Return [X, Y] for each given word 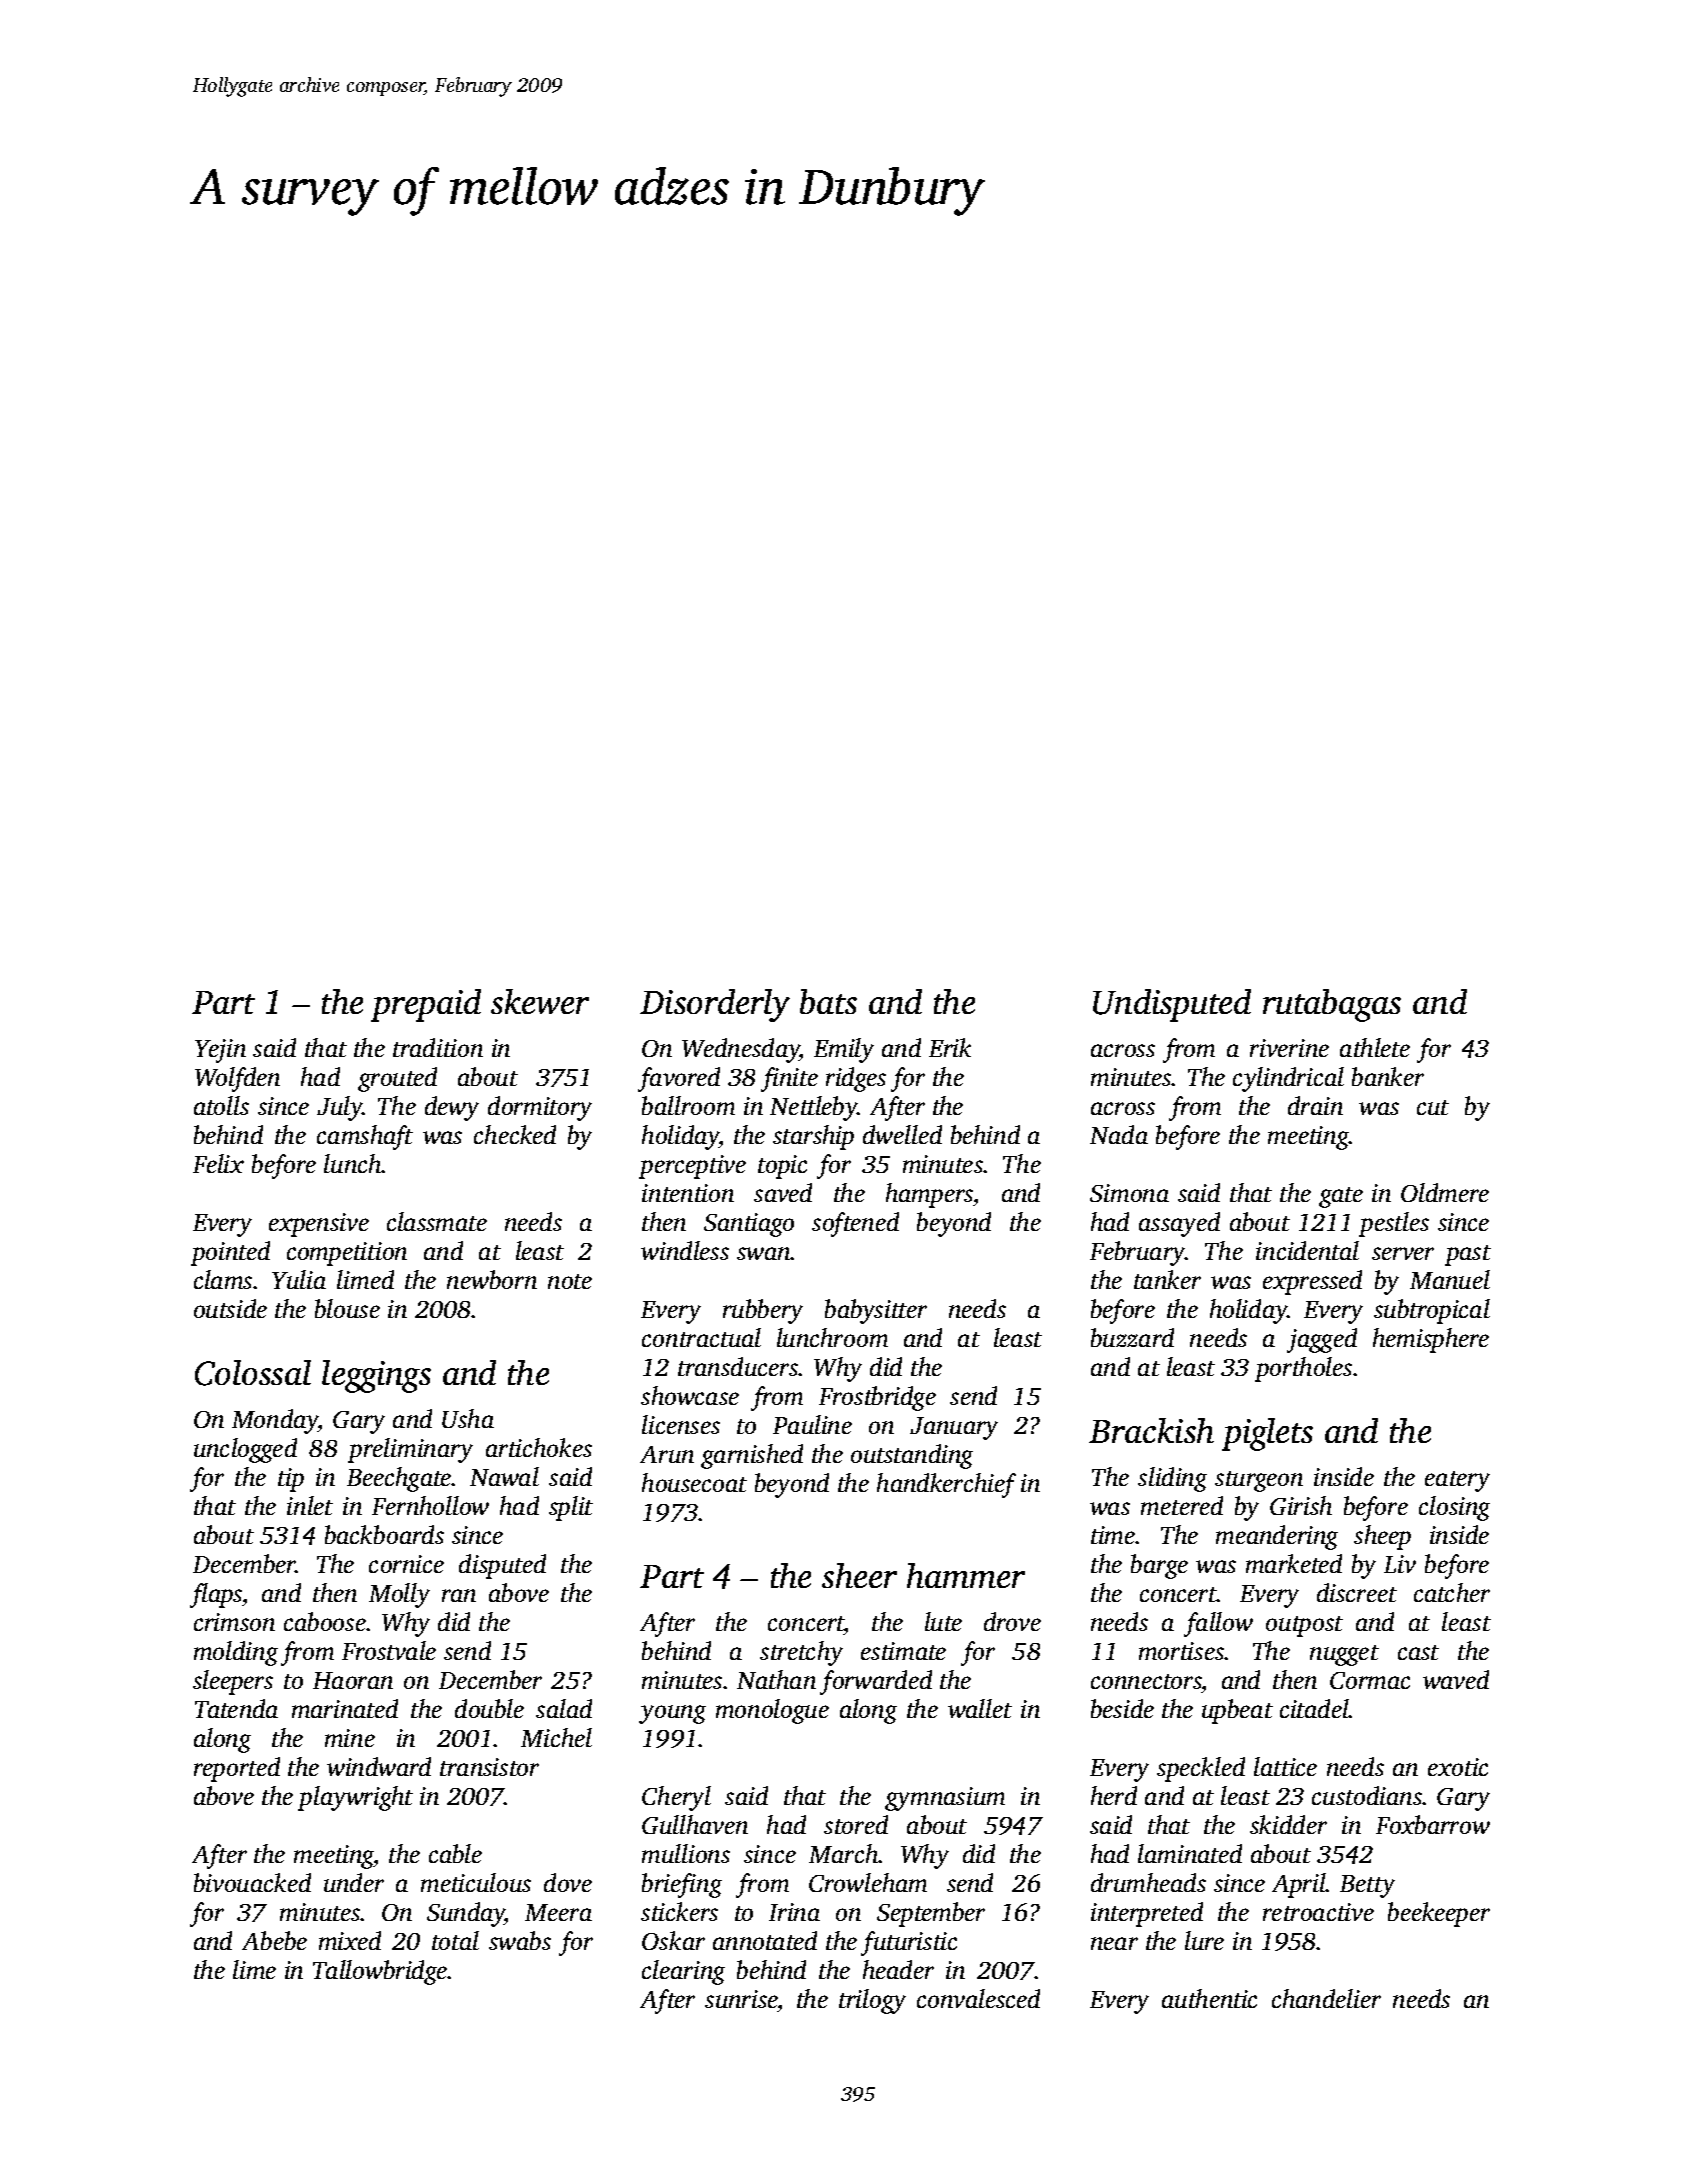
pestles [1394, 1224]
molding [236, 1653]
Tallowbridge [380, 1972]
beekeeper [1439, 1914]
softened [855, 1224]
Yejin [220, 1051]
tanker [1167, 1279]
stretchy [801, 1653]
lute [943, 1621]
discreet [1357, 1592]
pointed [230, 1253]
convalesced [978, 1998]
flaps [216, 1595]
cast [1418, 1652]
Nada [1119, 1134]
